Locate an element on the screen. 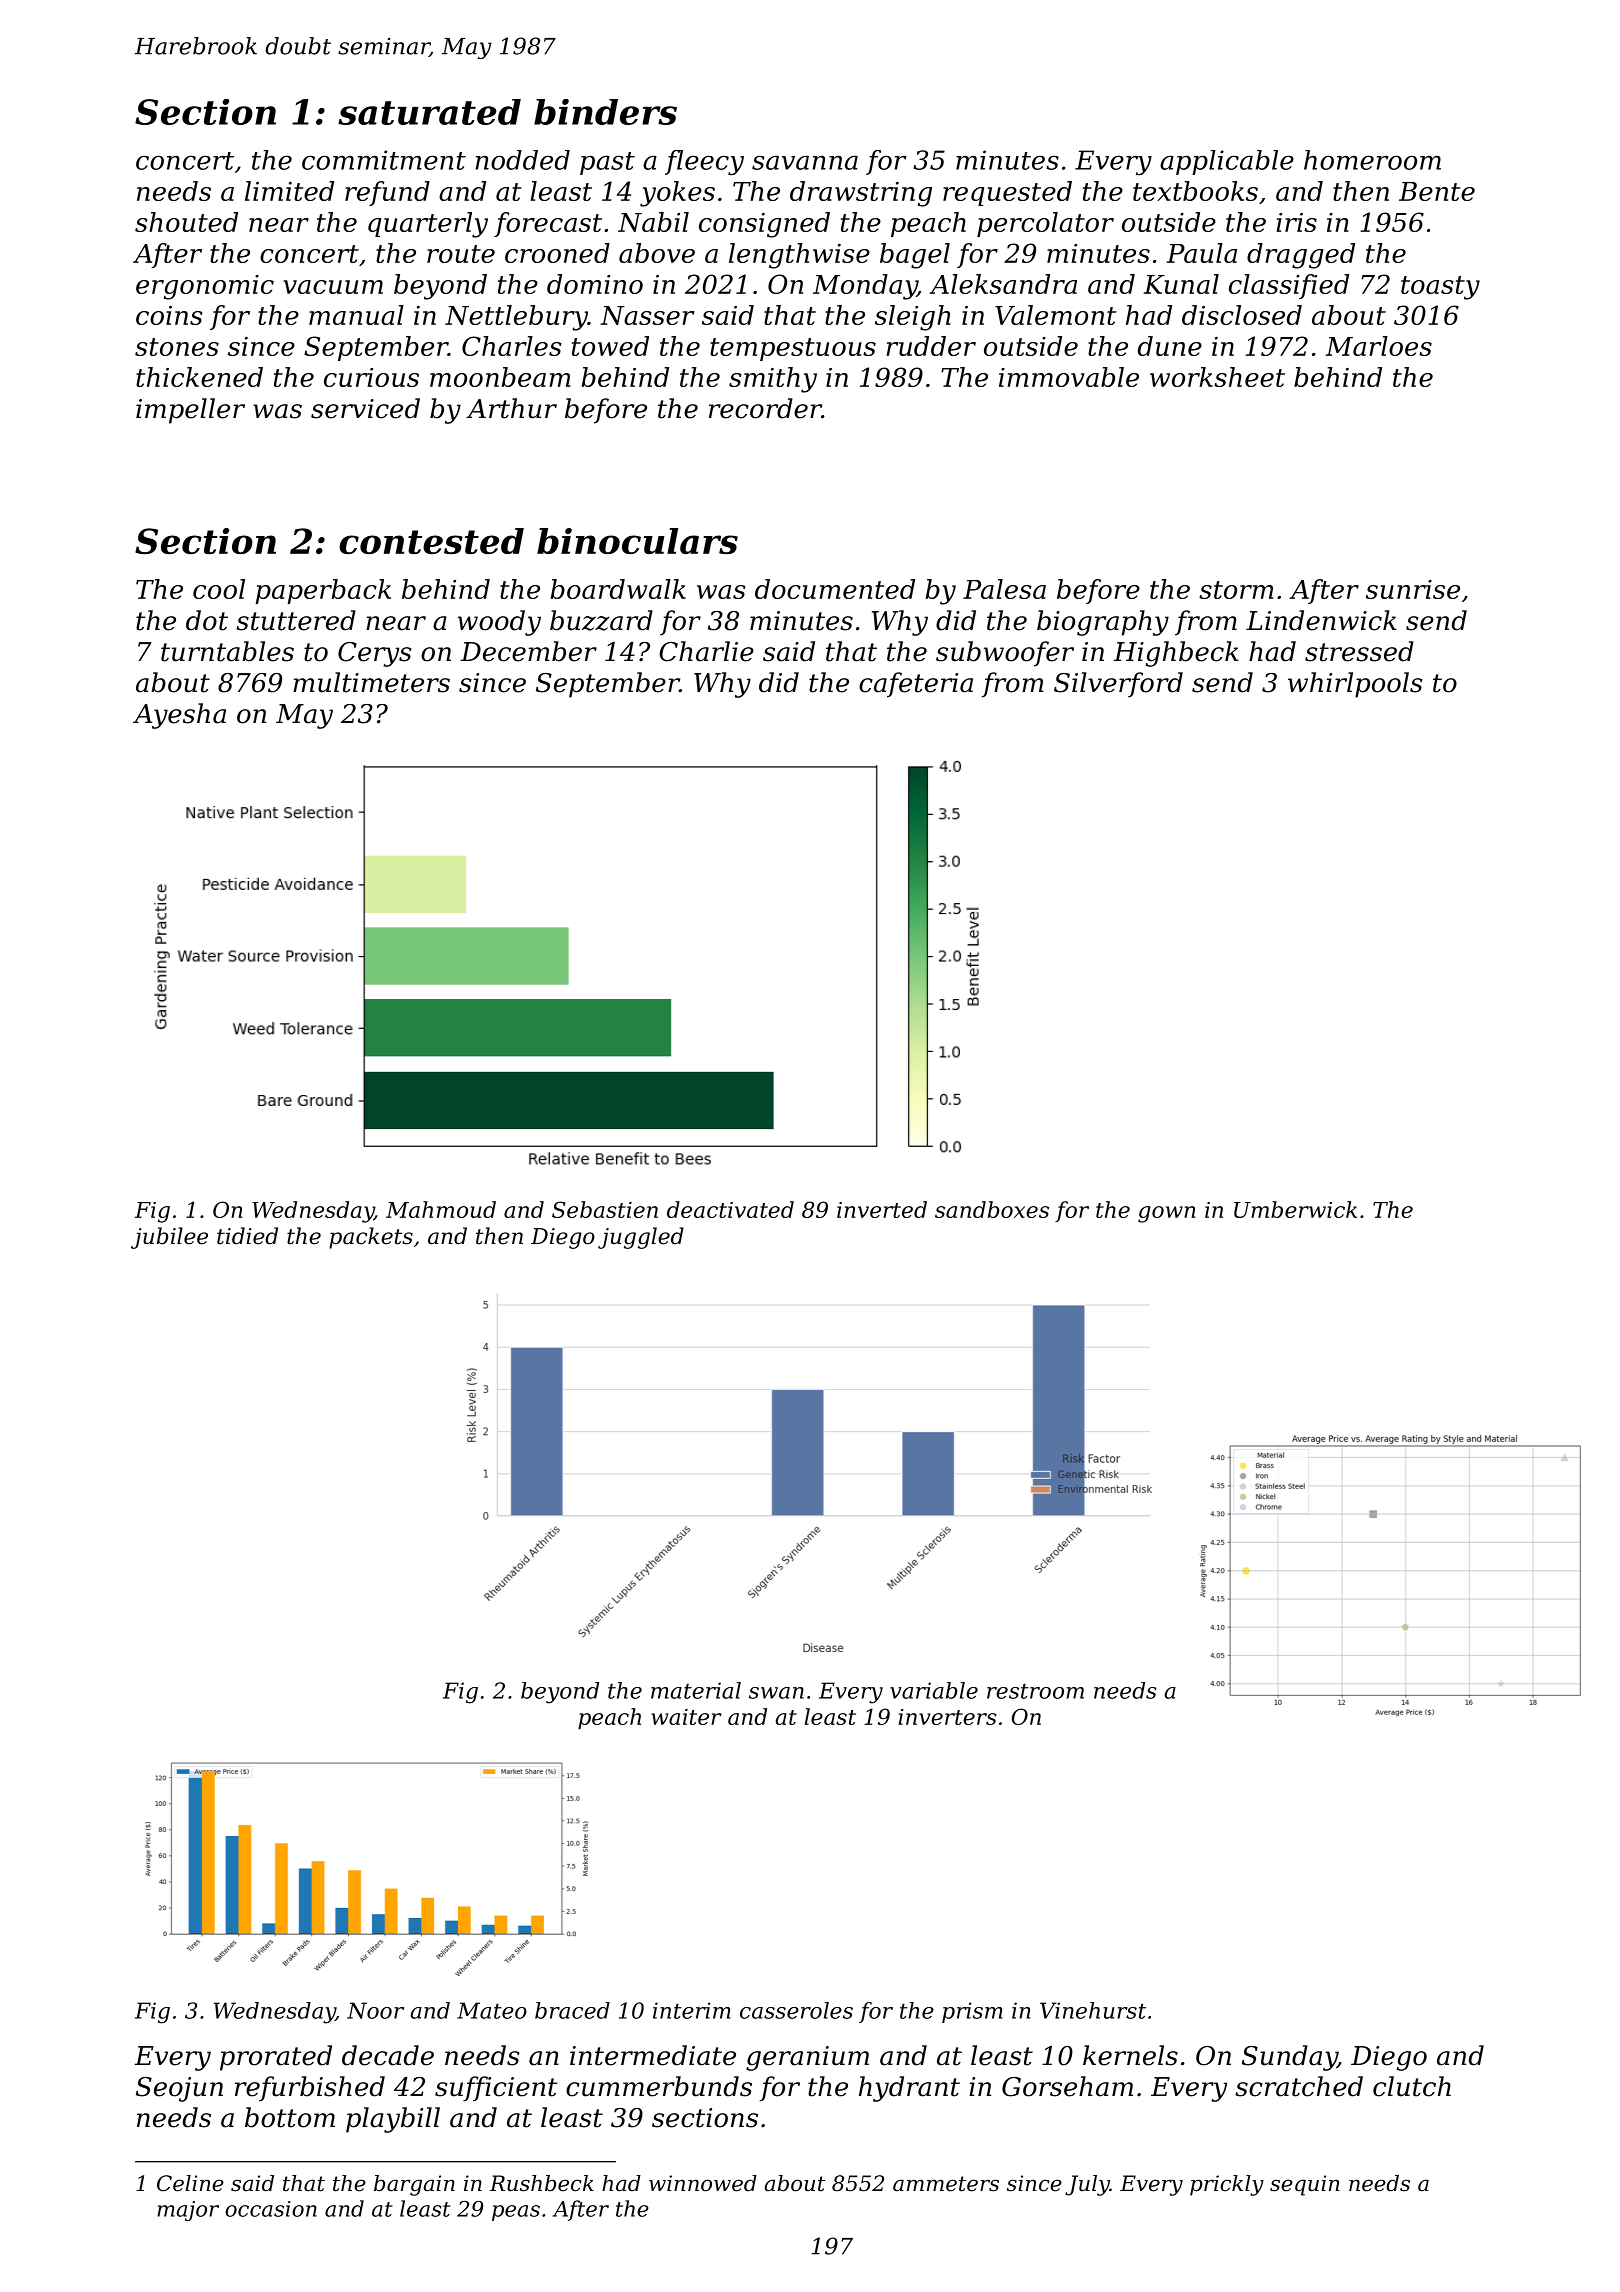  applicable is located at coordinates (1227, 162).
